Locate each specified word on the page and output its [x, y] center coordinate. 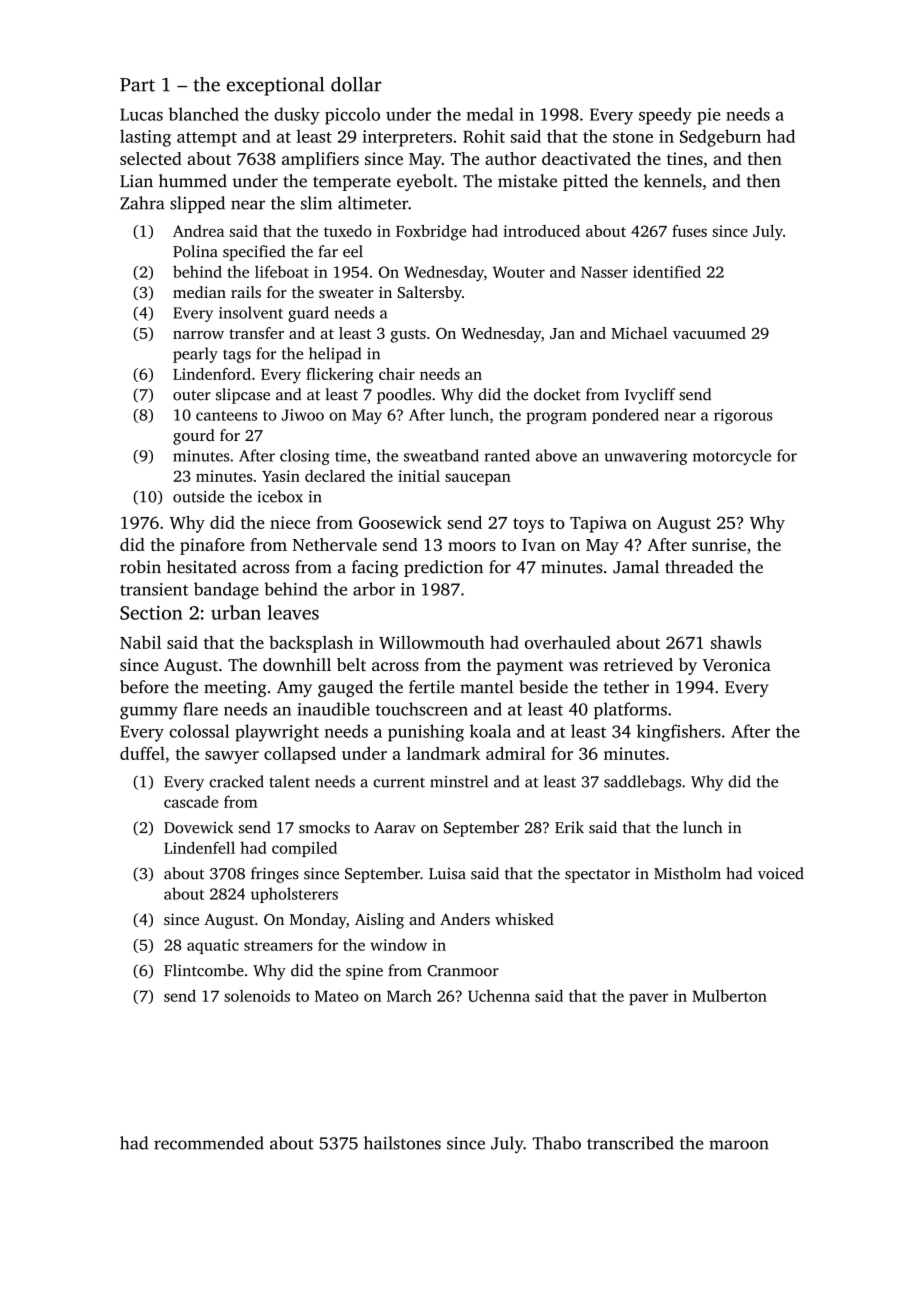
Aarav [395, 828]
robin [140, 567]
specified [254, 253]
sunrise [719, 544]
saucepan [478, 480]
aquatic [213, 946]
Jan [562, 333]
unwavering [645, 457]
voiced [781, 873]
